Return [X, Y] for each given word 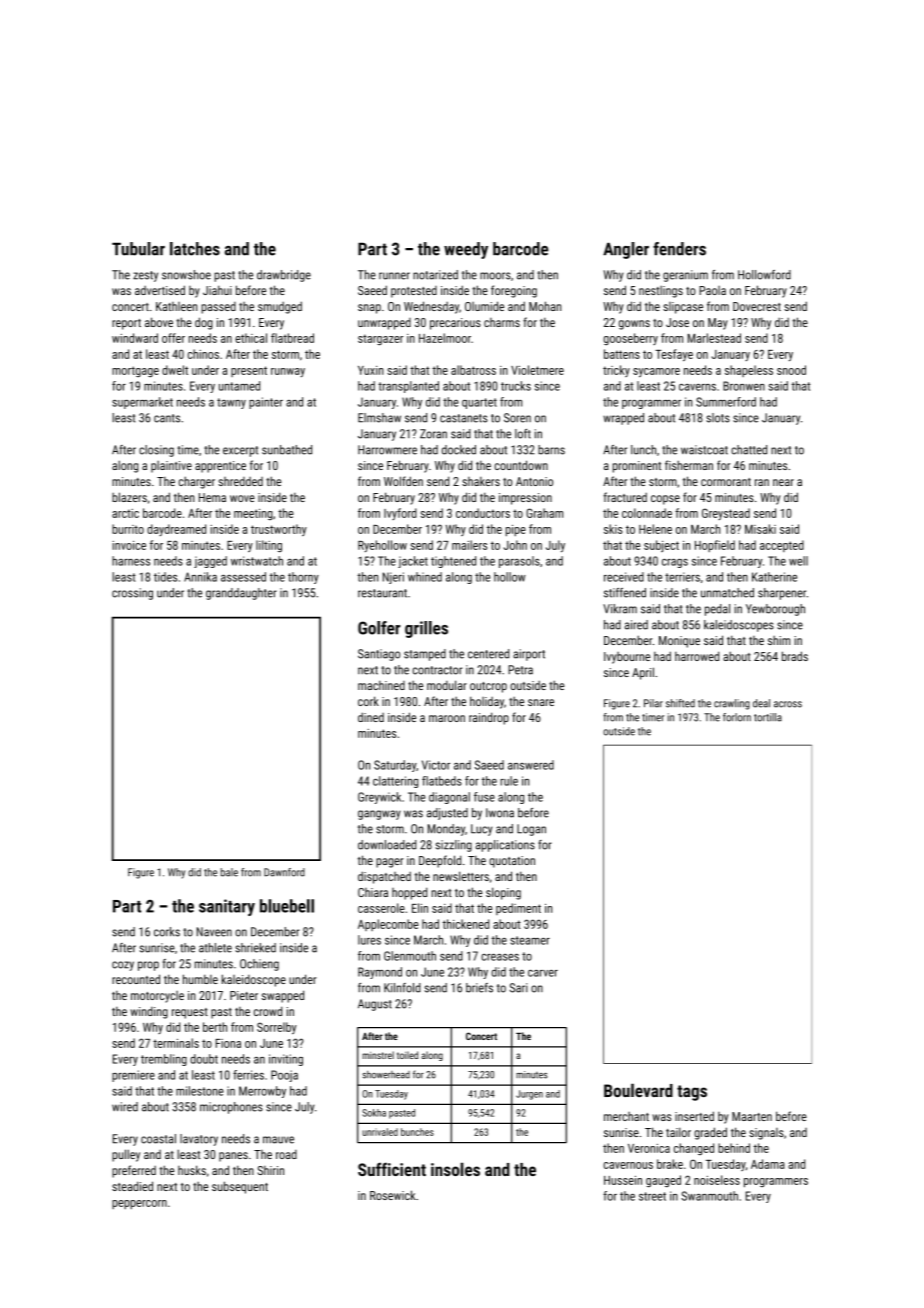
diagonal [449, 798]
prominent [637, 467]
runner [394, 276]
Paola [712, 290]
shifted [680, 703]
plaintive [171, 467]
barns [551, 450]
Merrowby [262, 1092]
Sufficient [392, 1169]
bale [229, 872]
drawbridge [284, 276]
